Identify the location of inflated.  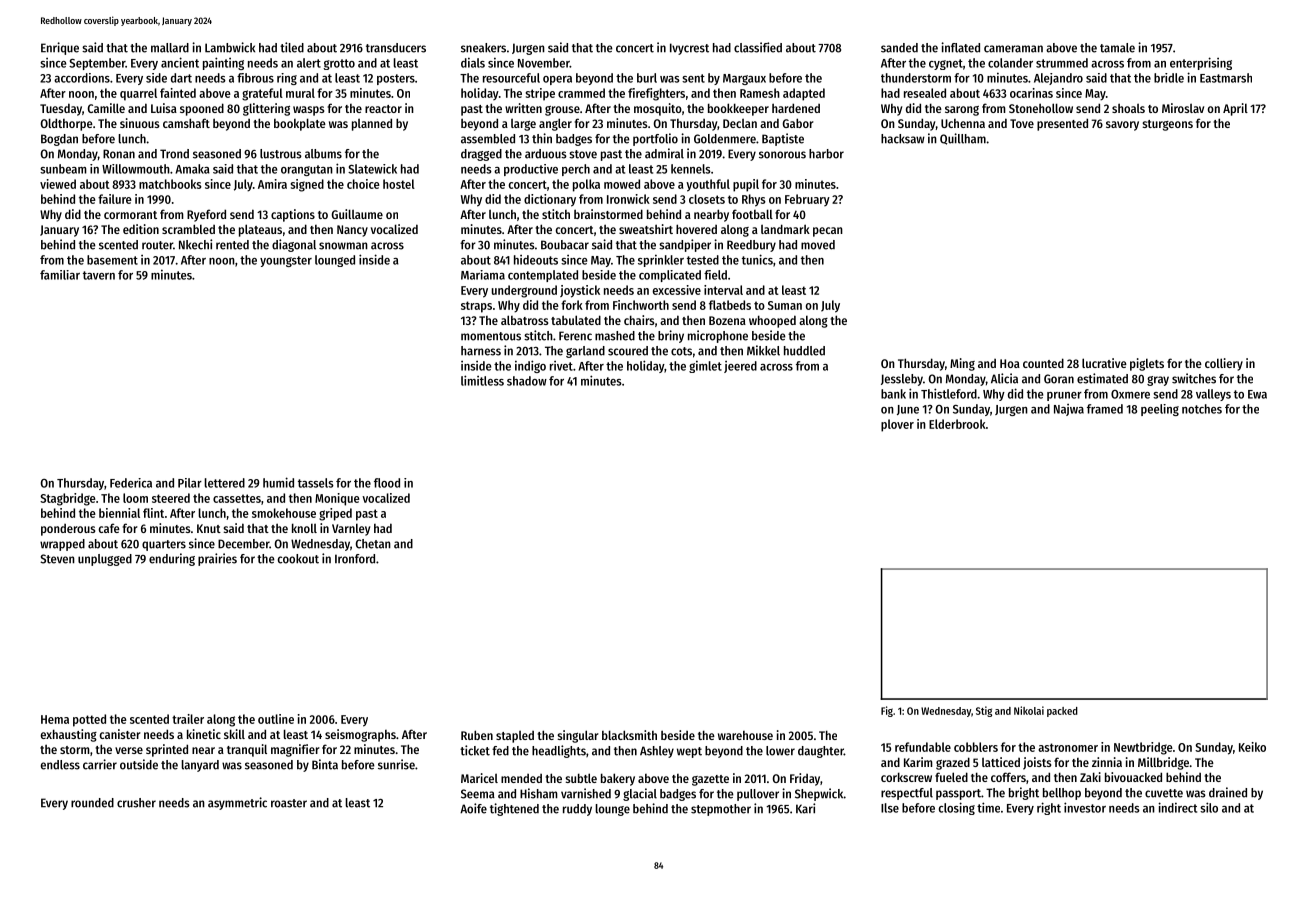
(960, 47).
